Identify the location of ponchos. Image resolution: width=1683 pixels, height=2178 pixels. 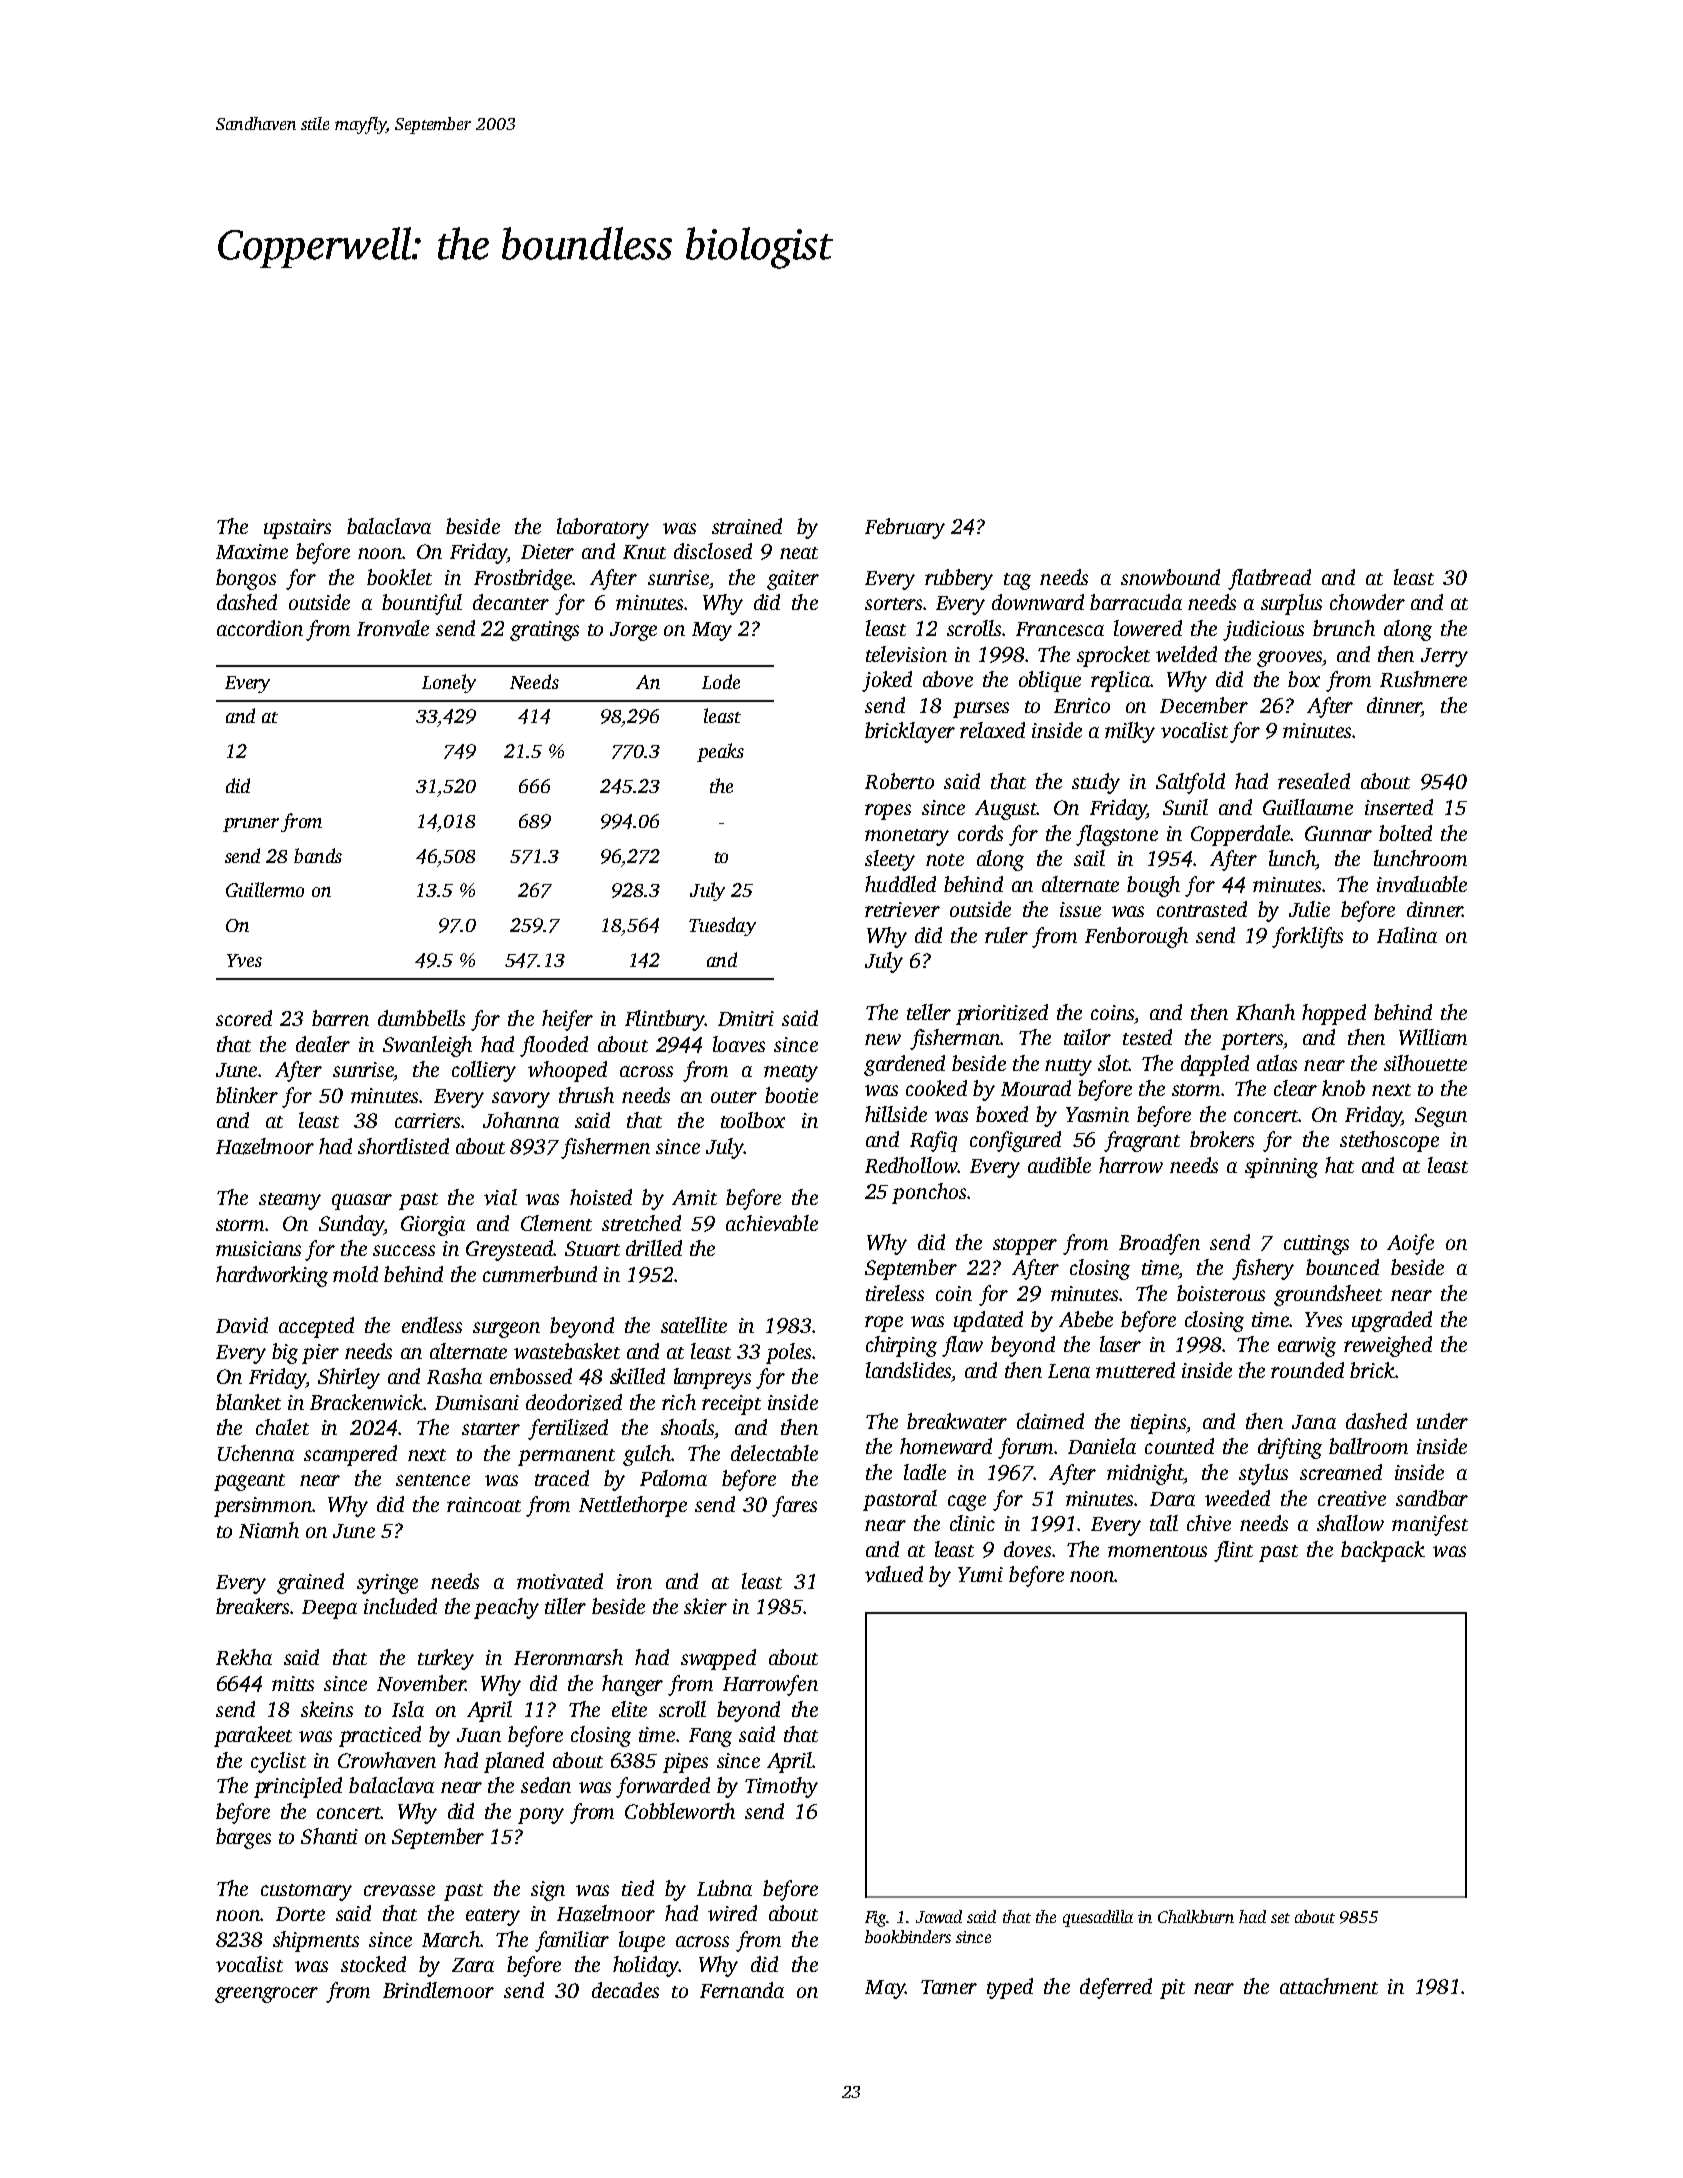
(929, 1193).
